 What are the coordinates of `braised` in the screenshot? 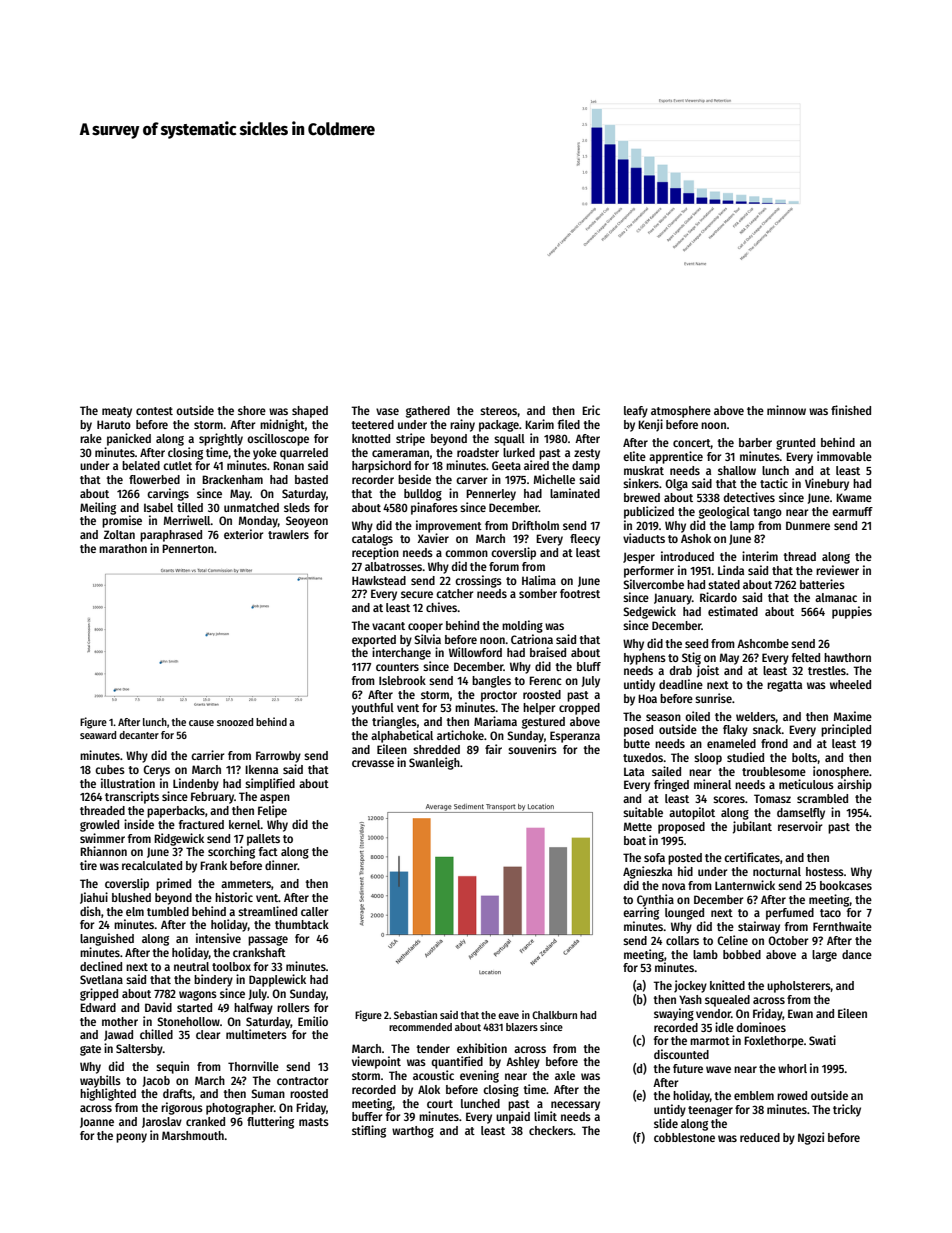 It's located at (548, 652).
